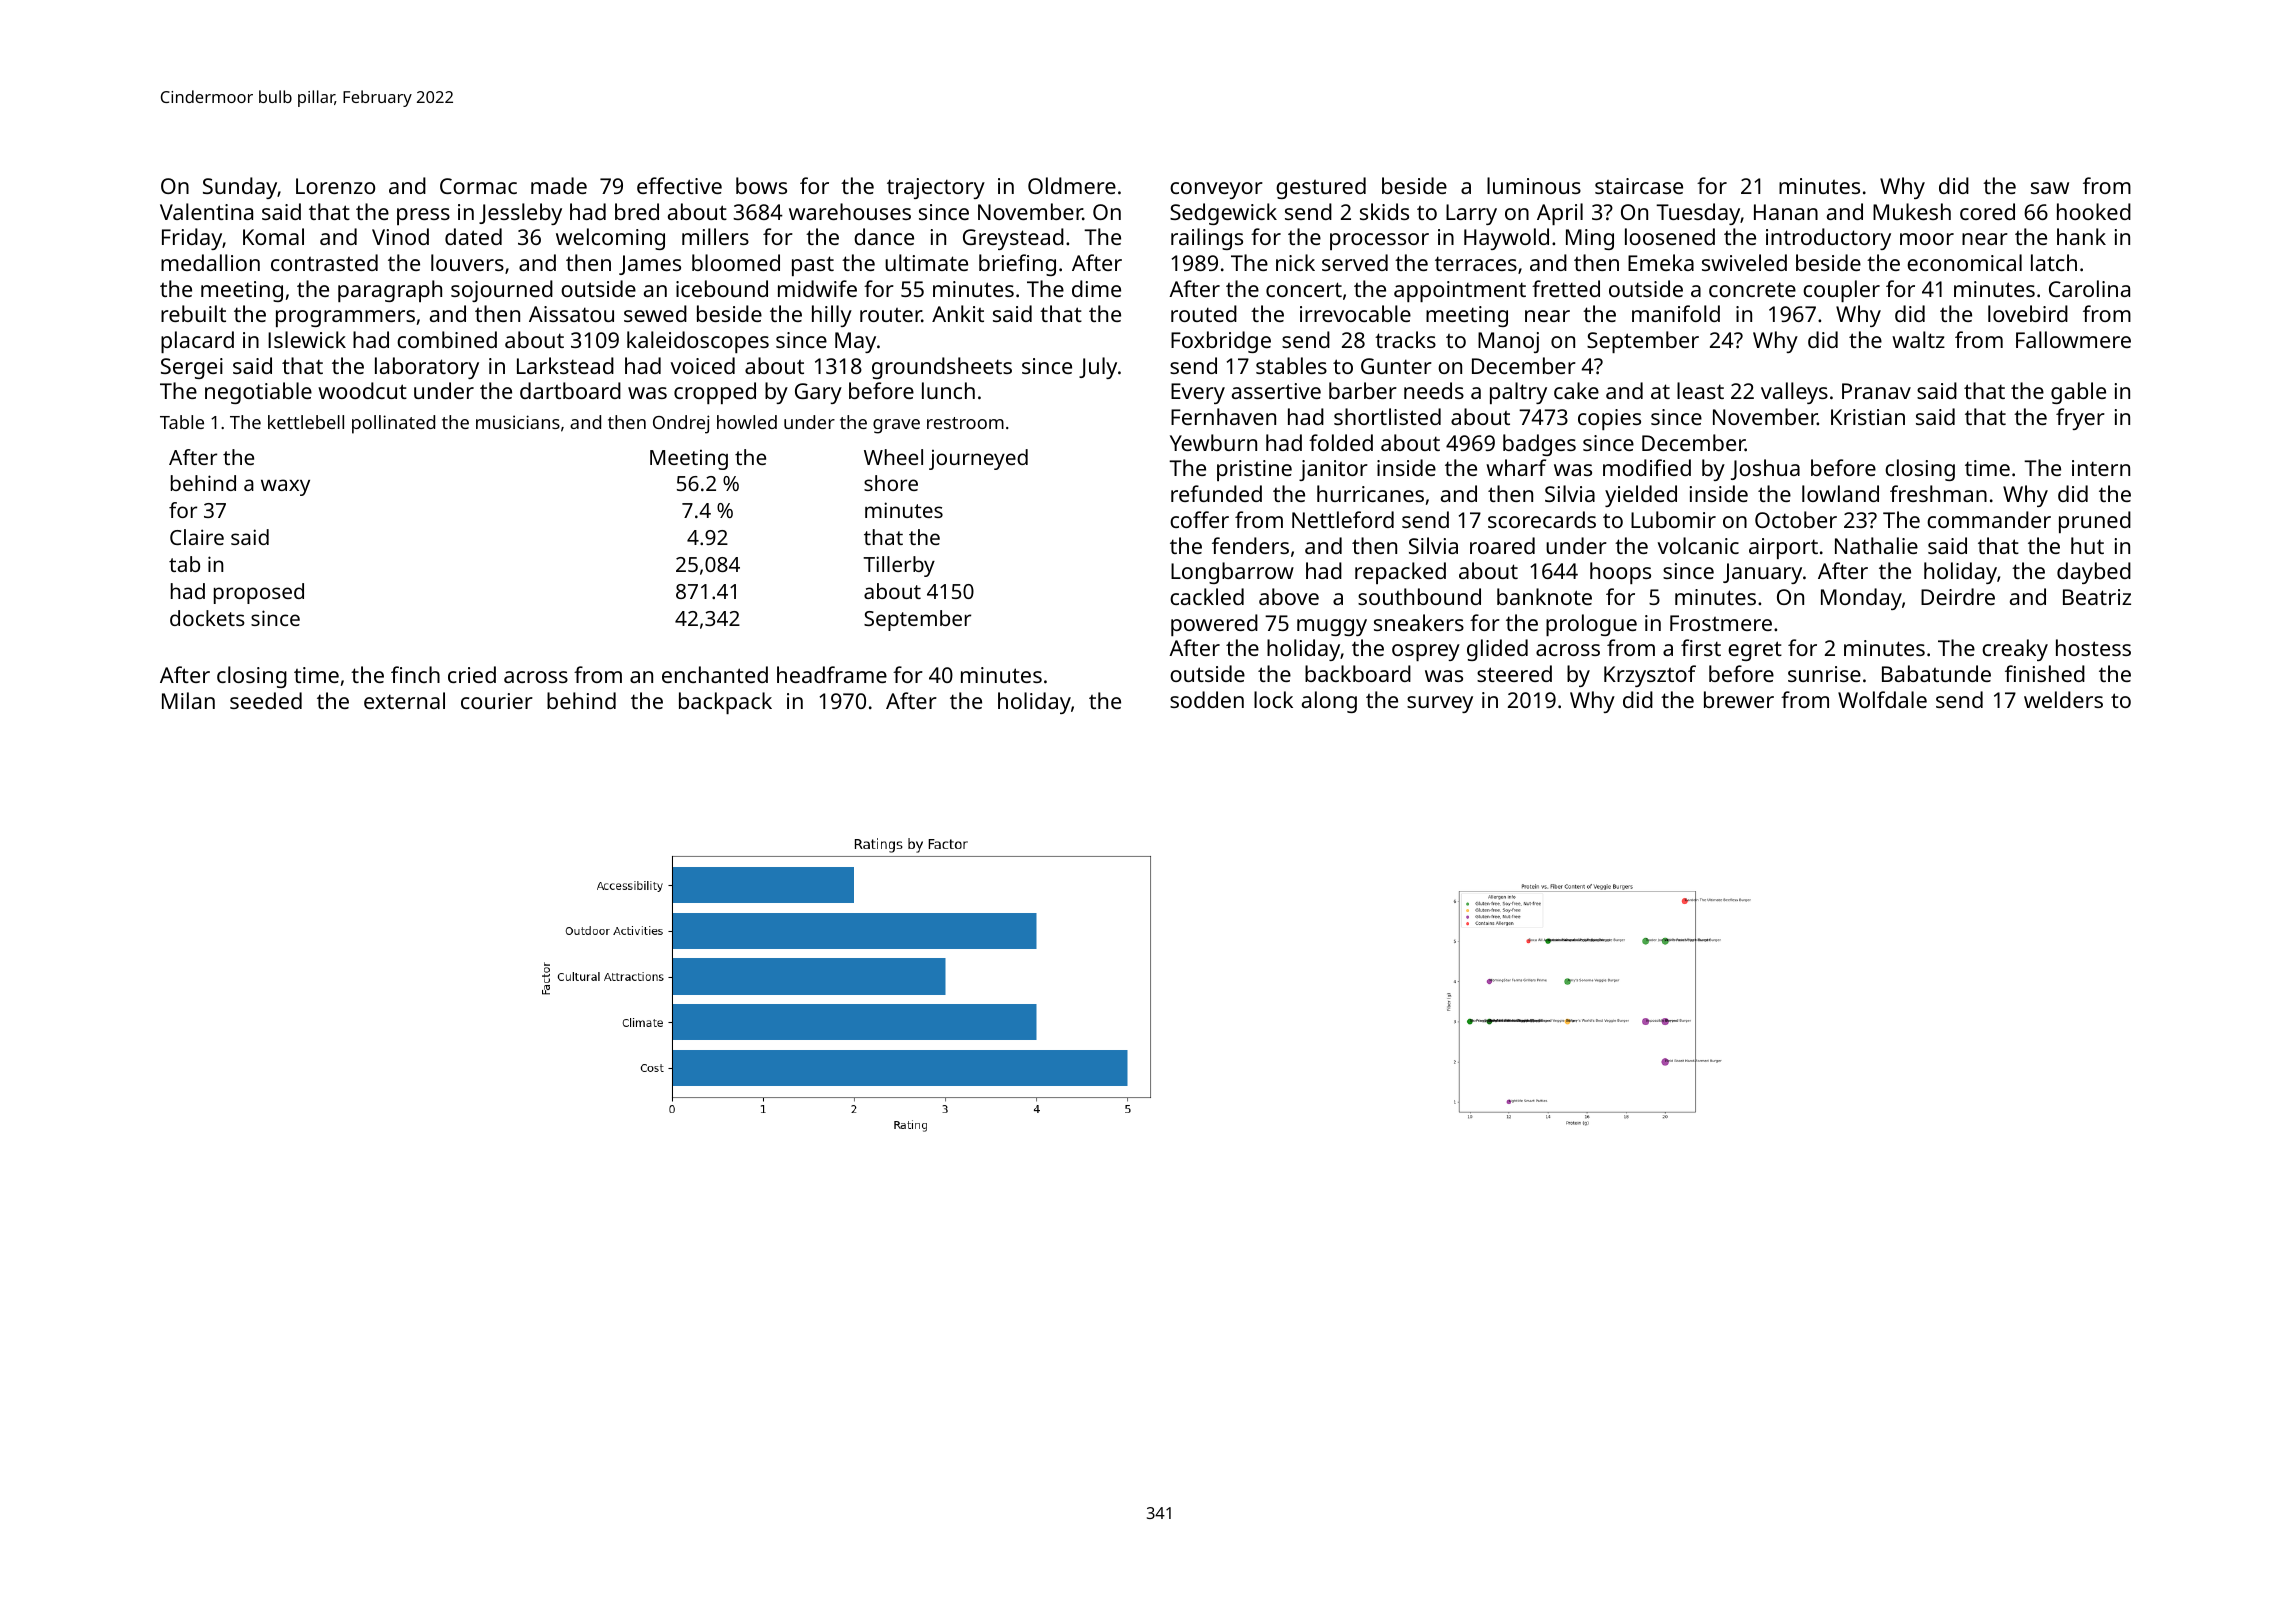 The image size is (2292, 1620). I want to click on modified, so click(1647, 467).
